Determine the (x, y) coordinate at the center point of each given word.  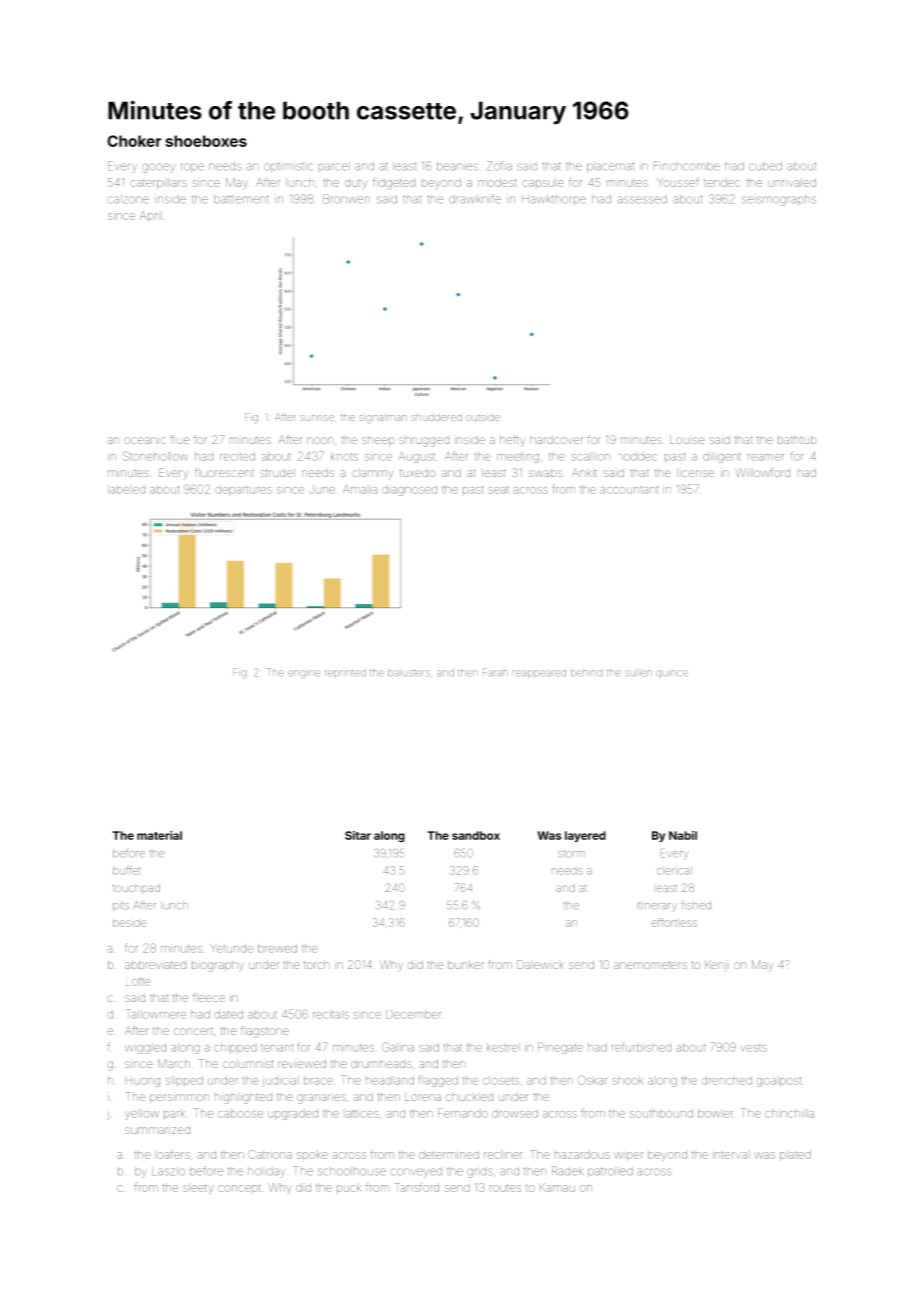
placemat (610, 167)
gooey (158, 168)
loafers (172, 1154)
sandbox (476, 835)
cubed (765, 166)
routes (505, 1188)
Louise (687, 440)
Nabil (683, 835)
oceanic (145, 440)
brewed (277, 948)
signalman (383, 418)
